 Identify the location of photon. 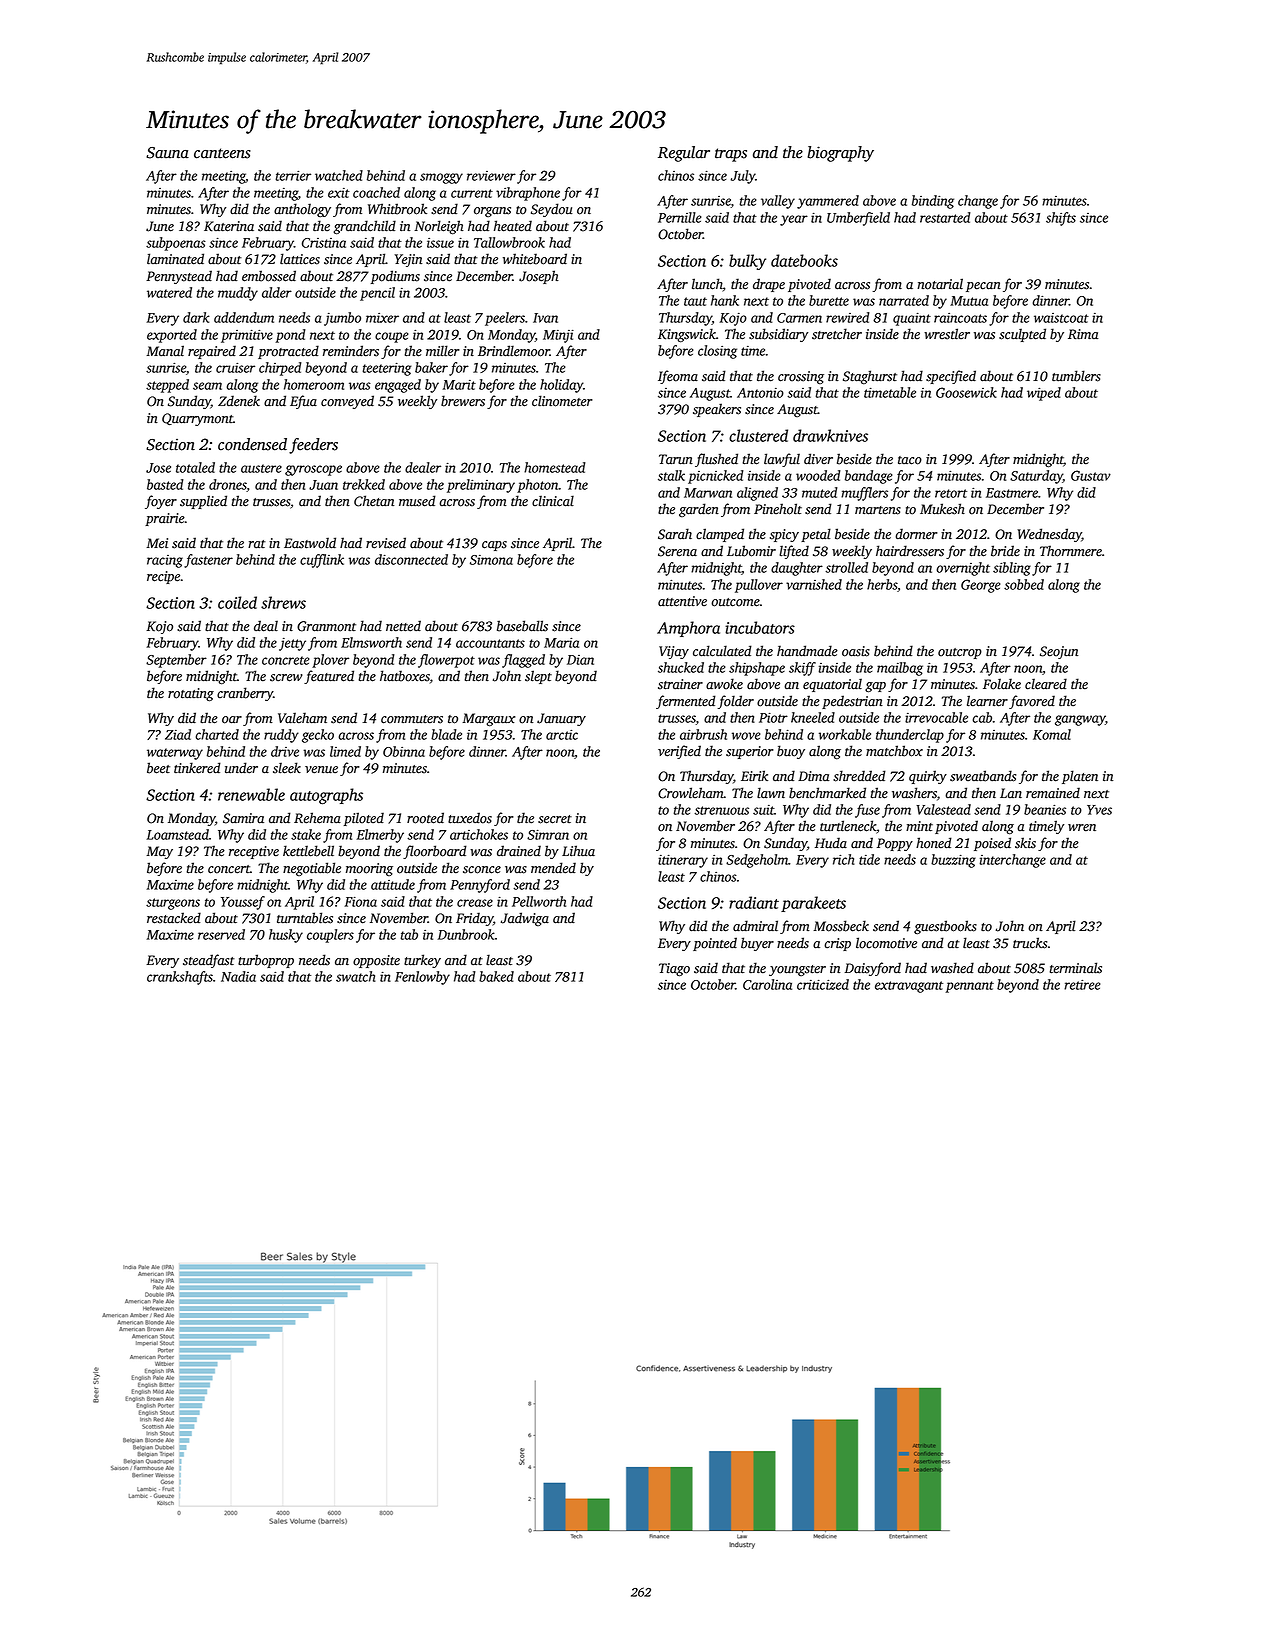
(538, 486).
